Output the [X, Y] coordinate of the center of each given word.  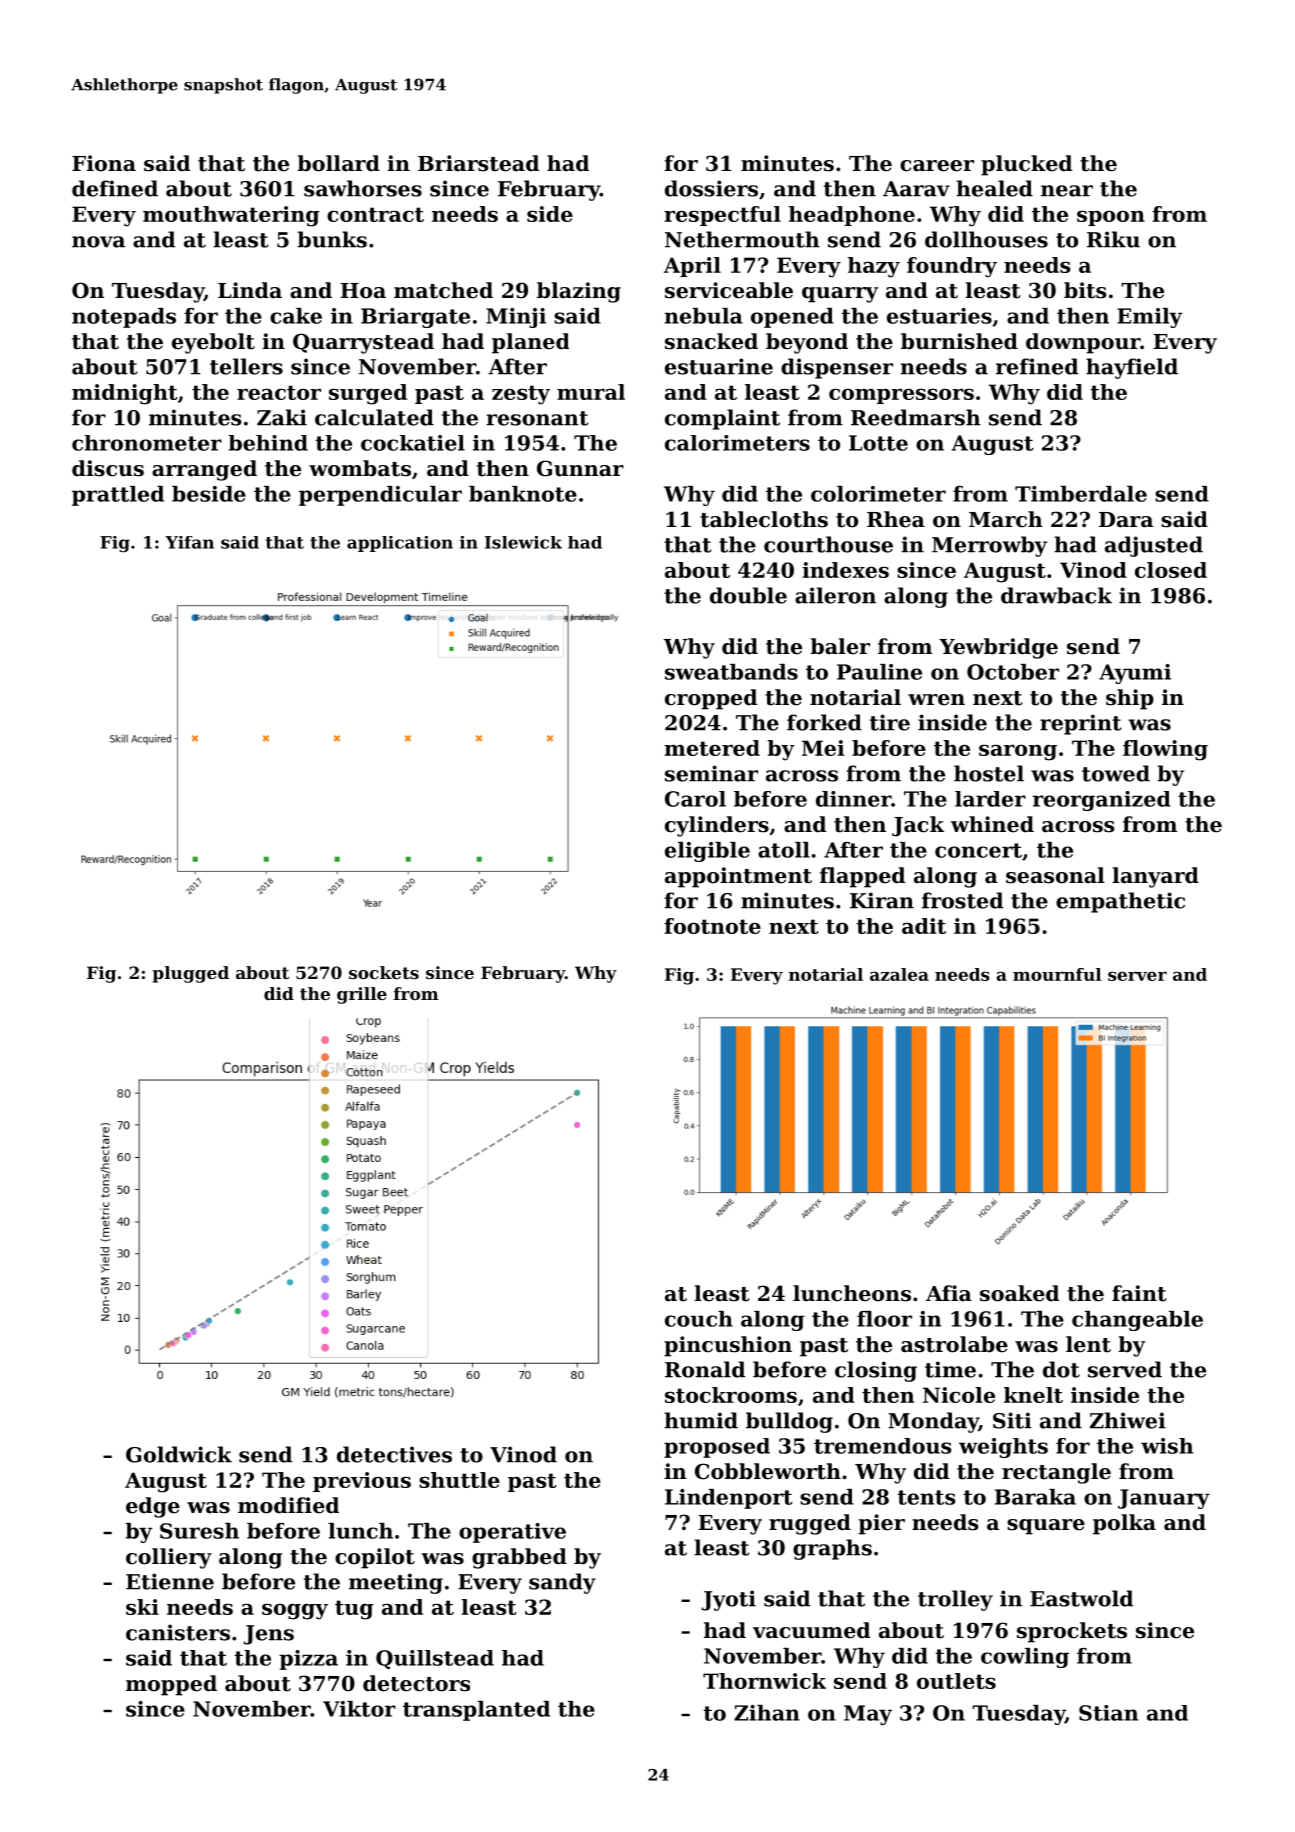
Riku [1113, 239]
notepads [124, 318]
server [1137, 976]
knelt [1033, 1395]
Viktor [359, 1709]
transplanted [476, 1711]
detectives [394, 1454]
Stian [1108, 1713]
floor [884, 1319]
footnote [712, 926]
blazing [579, 292]
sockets [384, 972]
